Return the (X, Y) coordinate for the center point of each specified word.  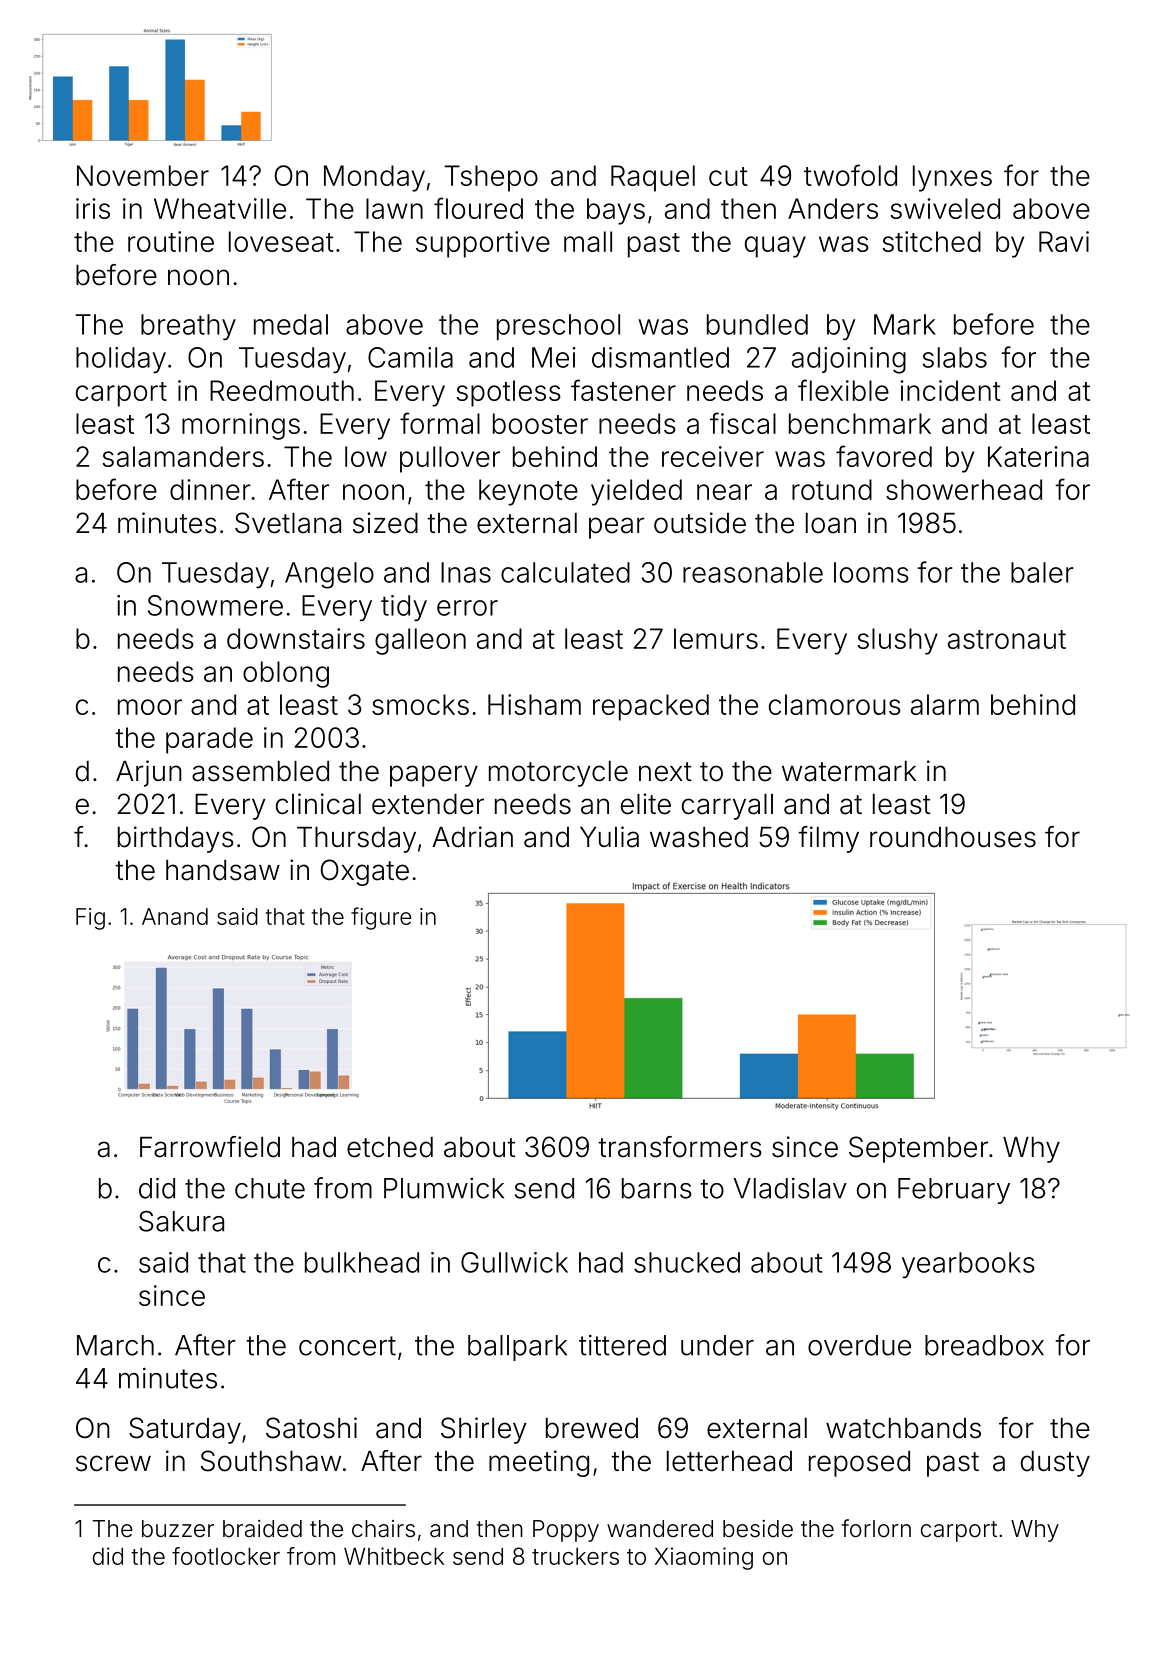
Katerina (1038, 456)
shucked (687, 1262)
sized (385, 523)
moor (150, 707)
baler (1042, 572)
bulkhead (362, 1262)
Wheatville (220, 208)
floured (478, 208)
